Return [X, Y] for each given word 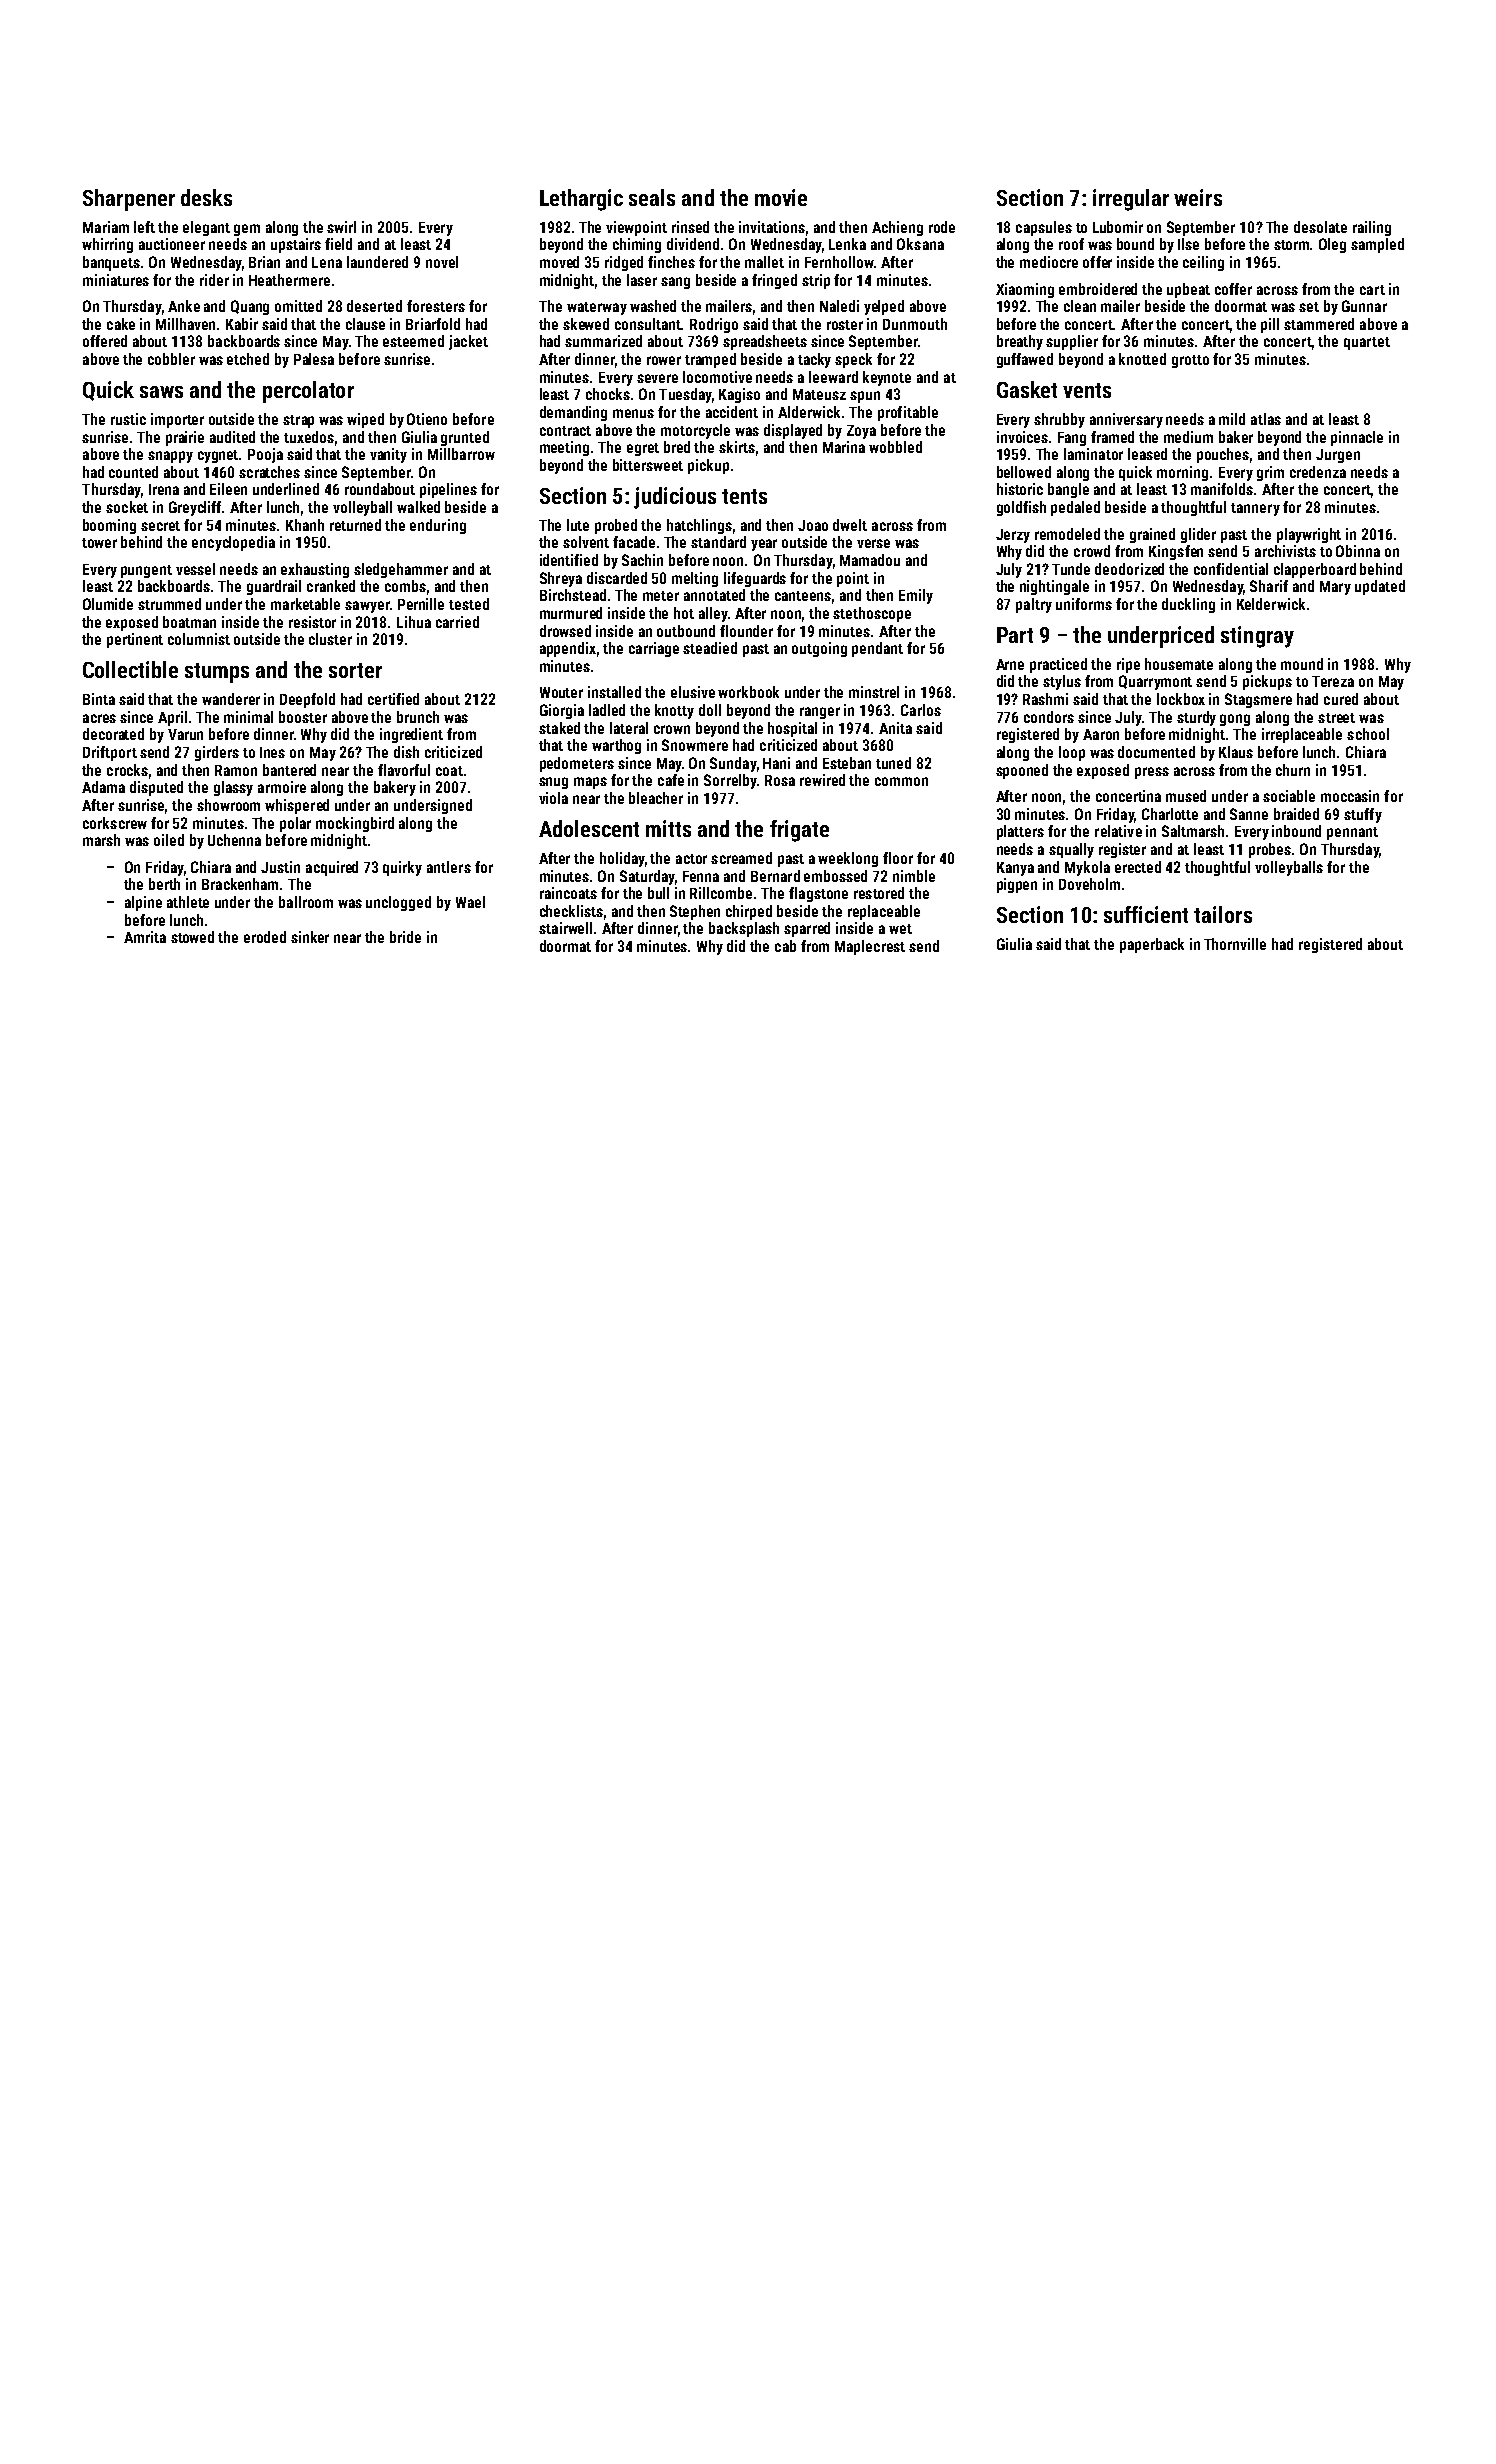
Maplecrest [870, 947]
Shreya [561, 579]
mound [1302, 664]
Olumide [108, 604]
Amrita [145, 937]
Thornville [1235, 944]
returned [355, 525]
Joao [813, 525]
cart [1372, 290]
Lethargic [581, 200]
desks [206, 197]
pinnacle [1357, 438]
